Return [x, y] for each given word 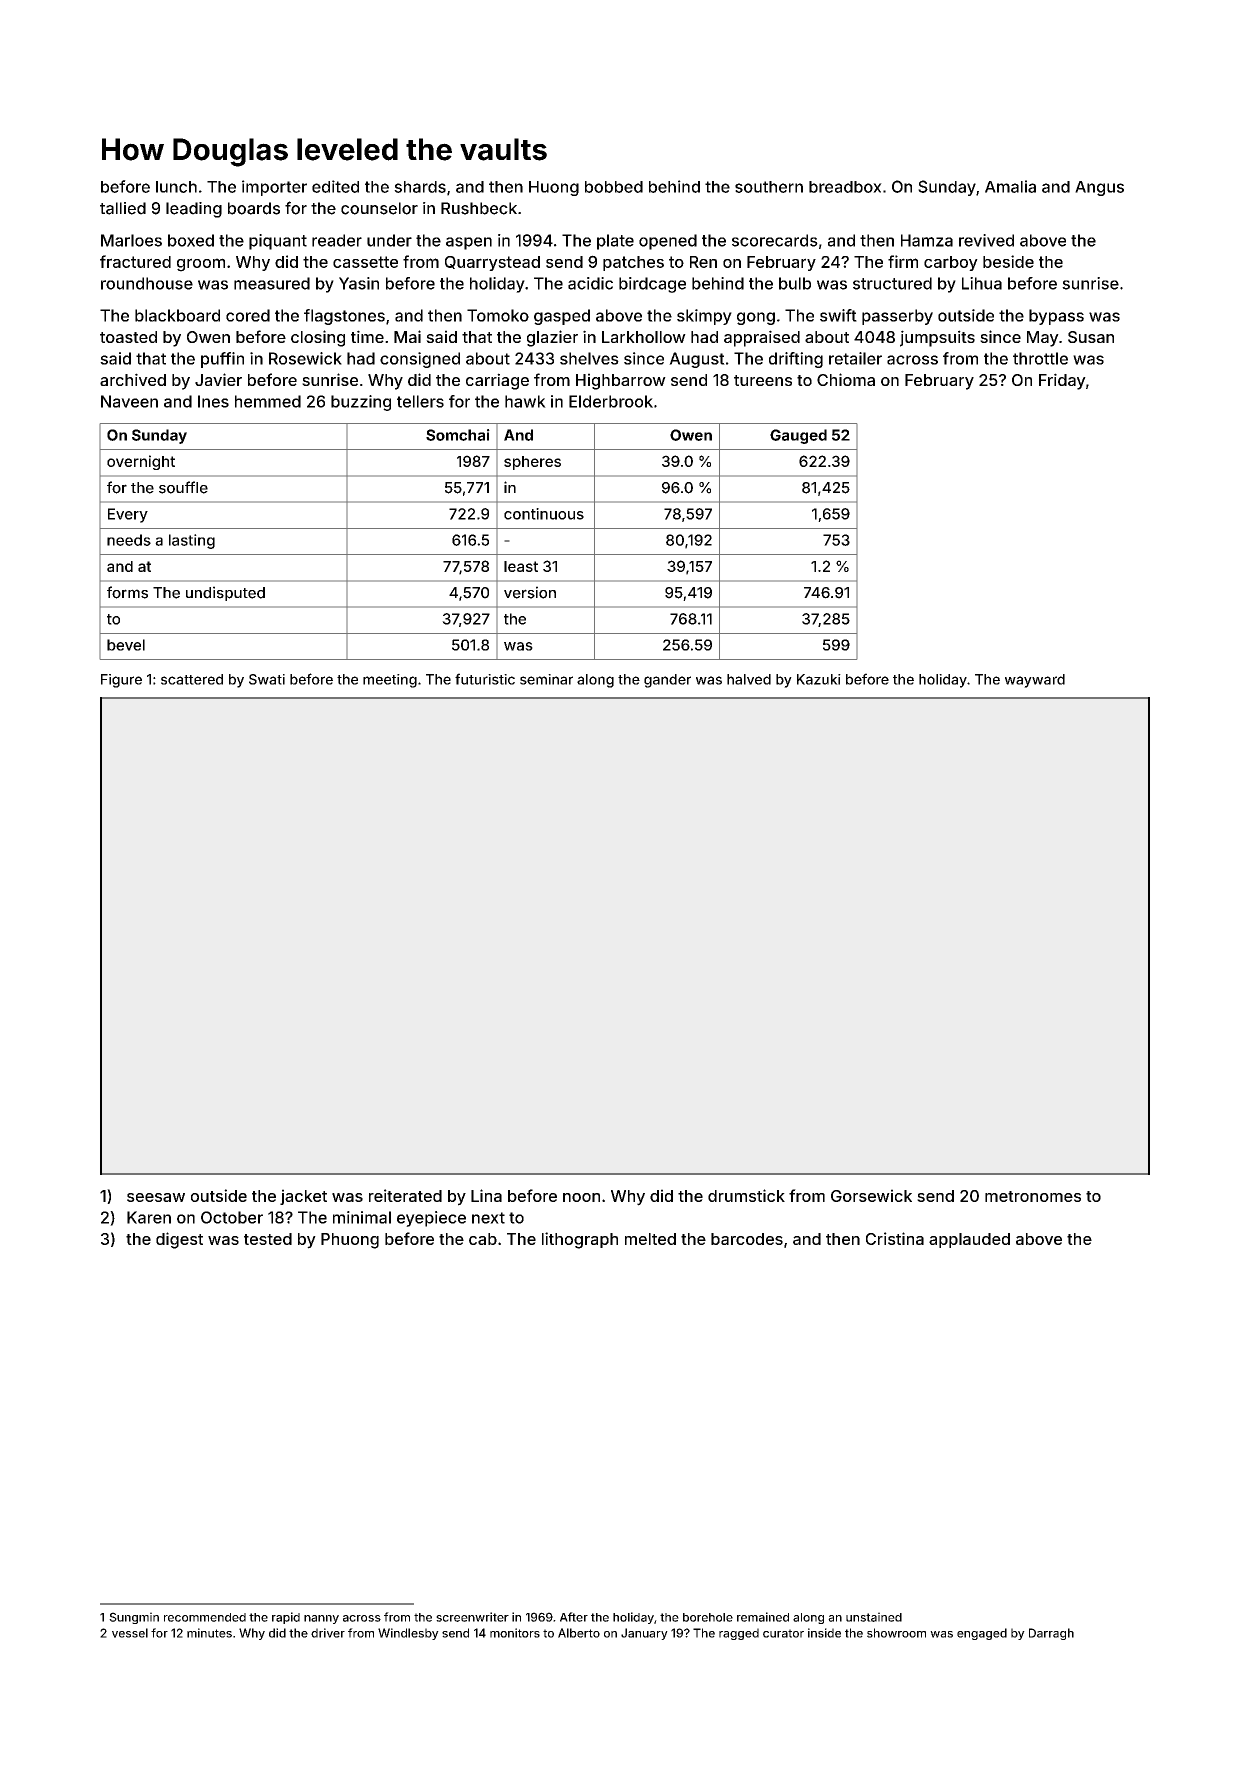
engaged [982, 1634]
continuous [544, 514]
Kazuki [819, 679]
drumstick [746, 1195]
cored [248, 315]
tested [268, 1239]
